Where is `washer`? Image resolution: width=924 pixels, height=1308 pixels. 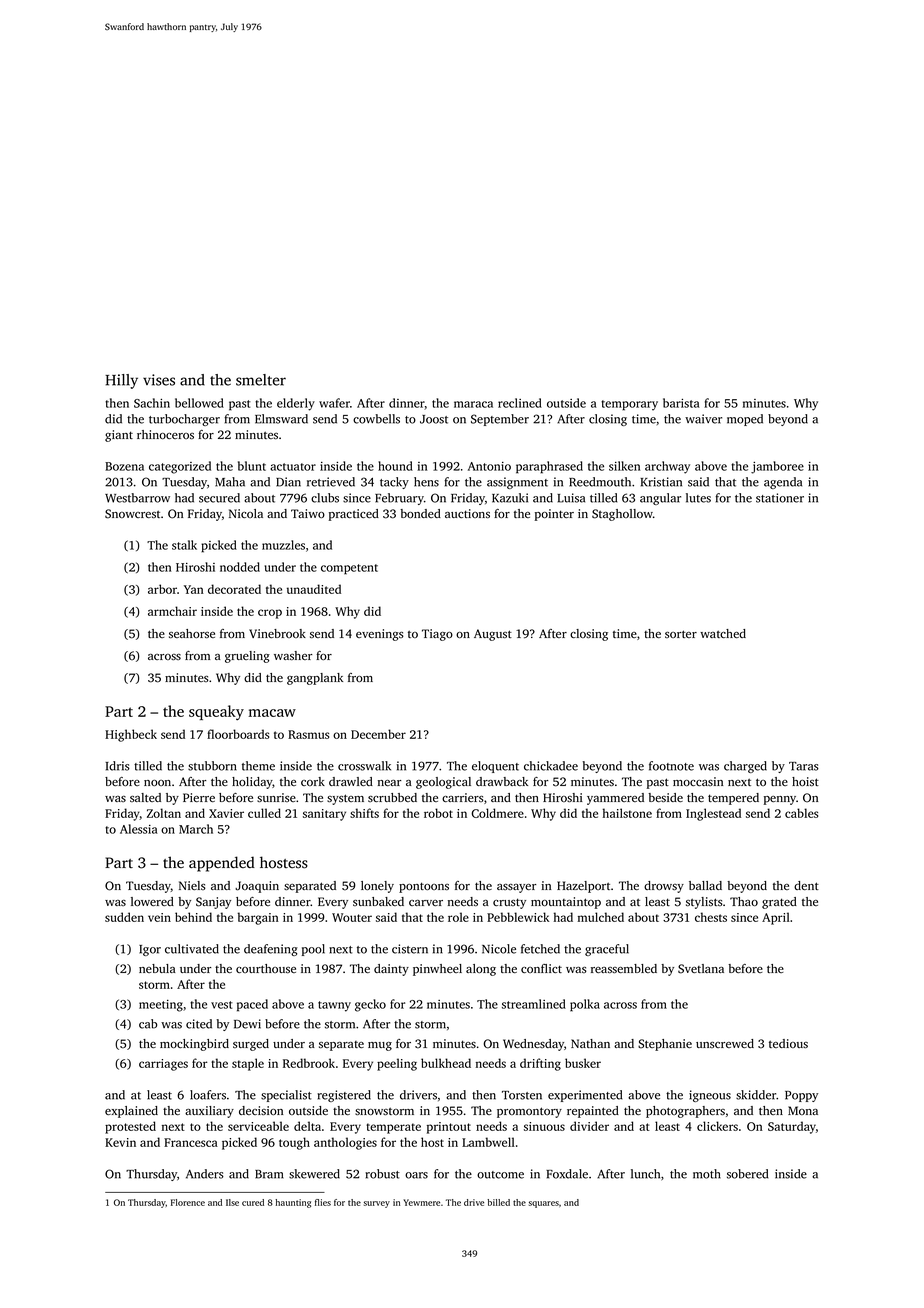
washer is located at coordinates (293, 655).
